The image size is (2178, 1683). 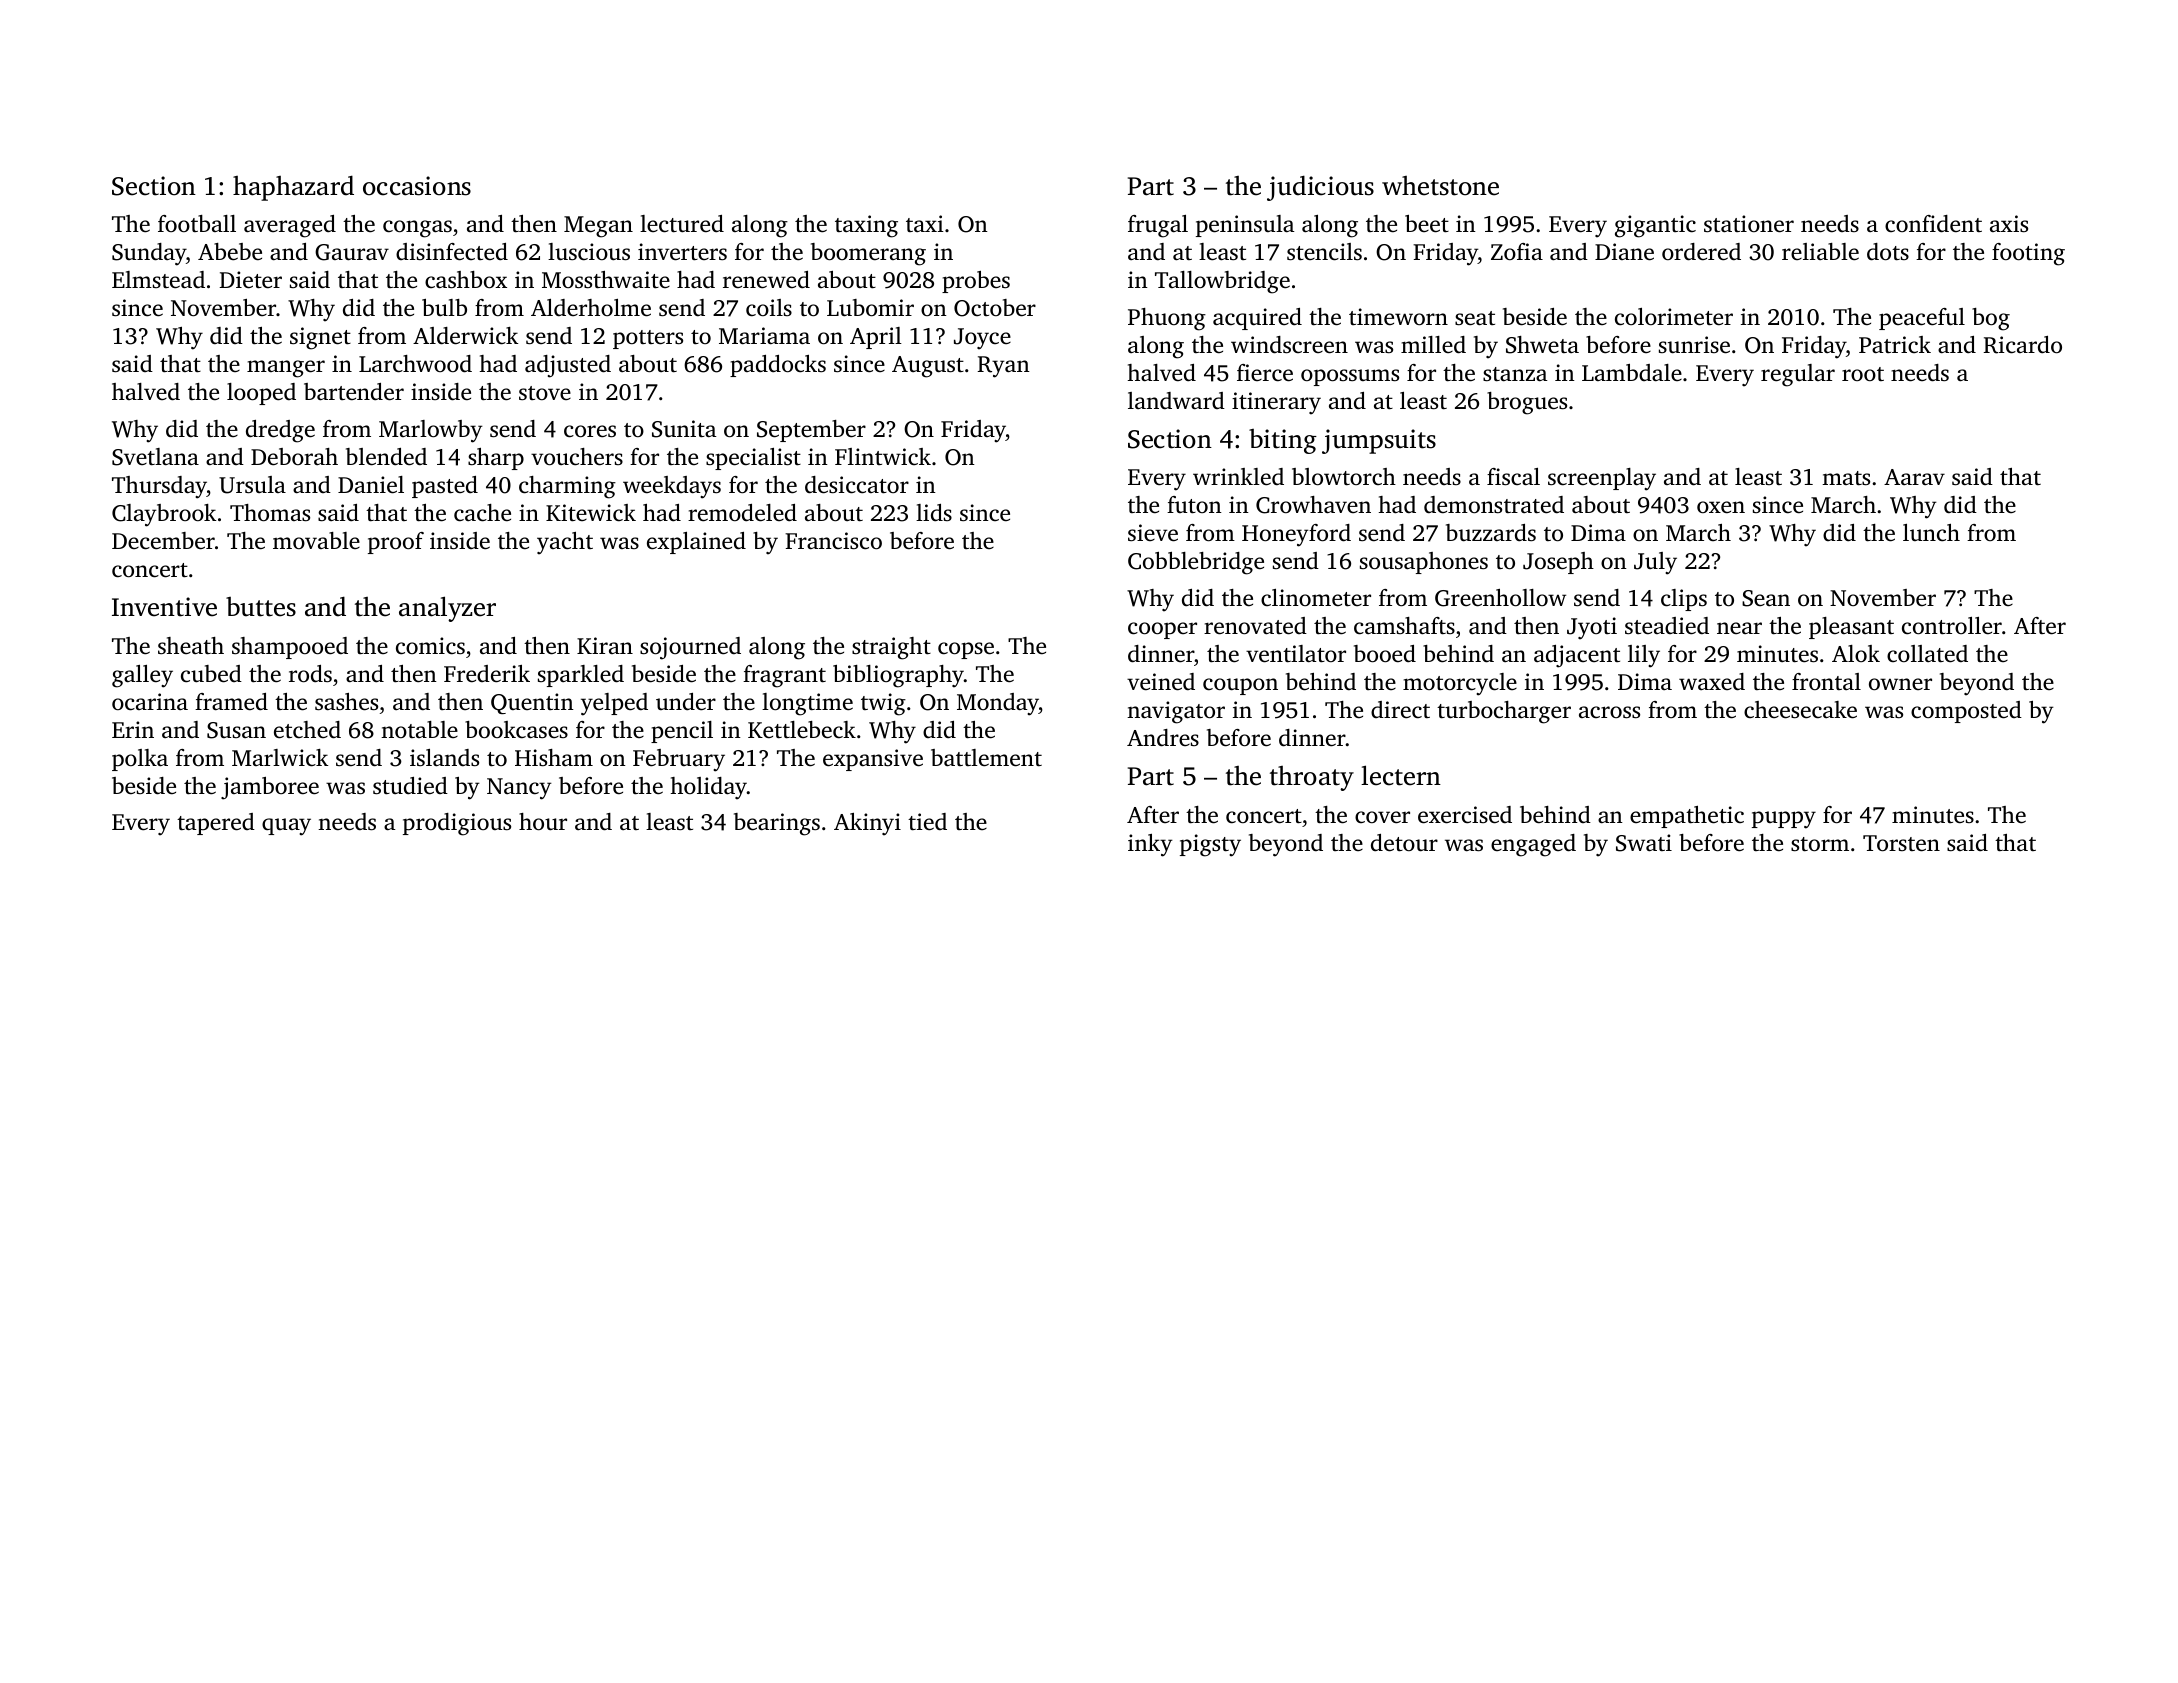 What do you see at coordinates (1712, 682) in the screenshot?
I see `waxed` at bounding box center [1712, 682].
